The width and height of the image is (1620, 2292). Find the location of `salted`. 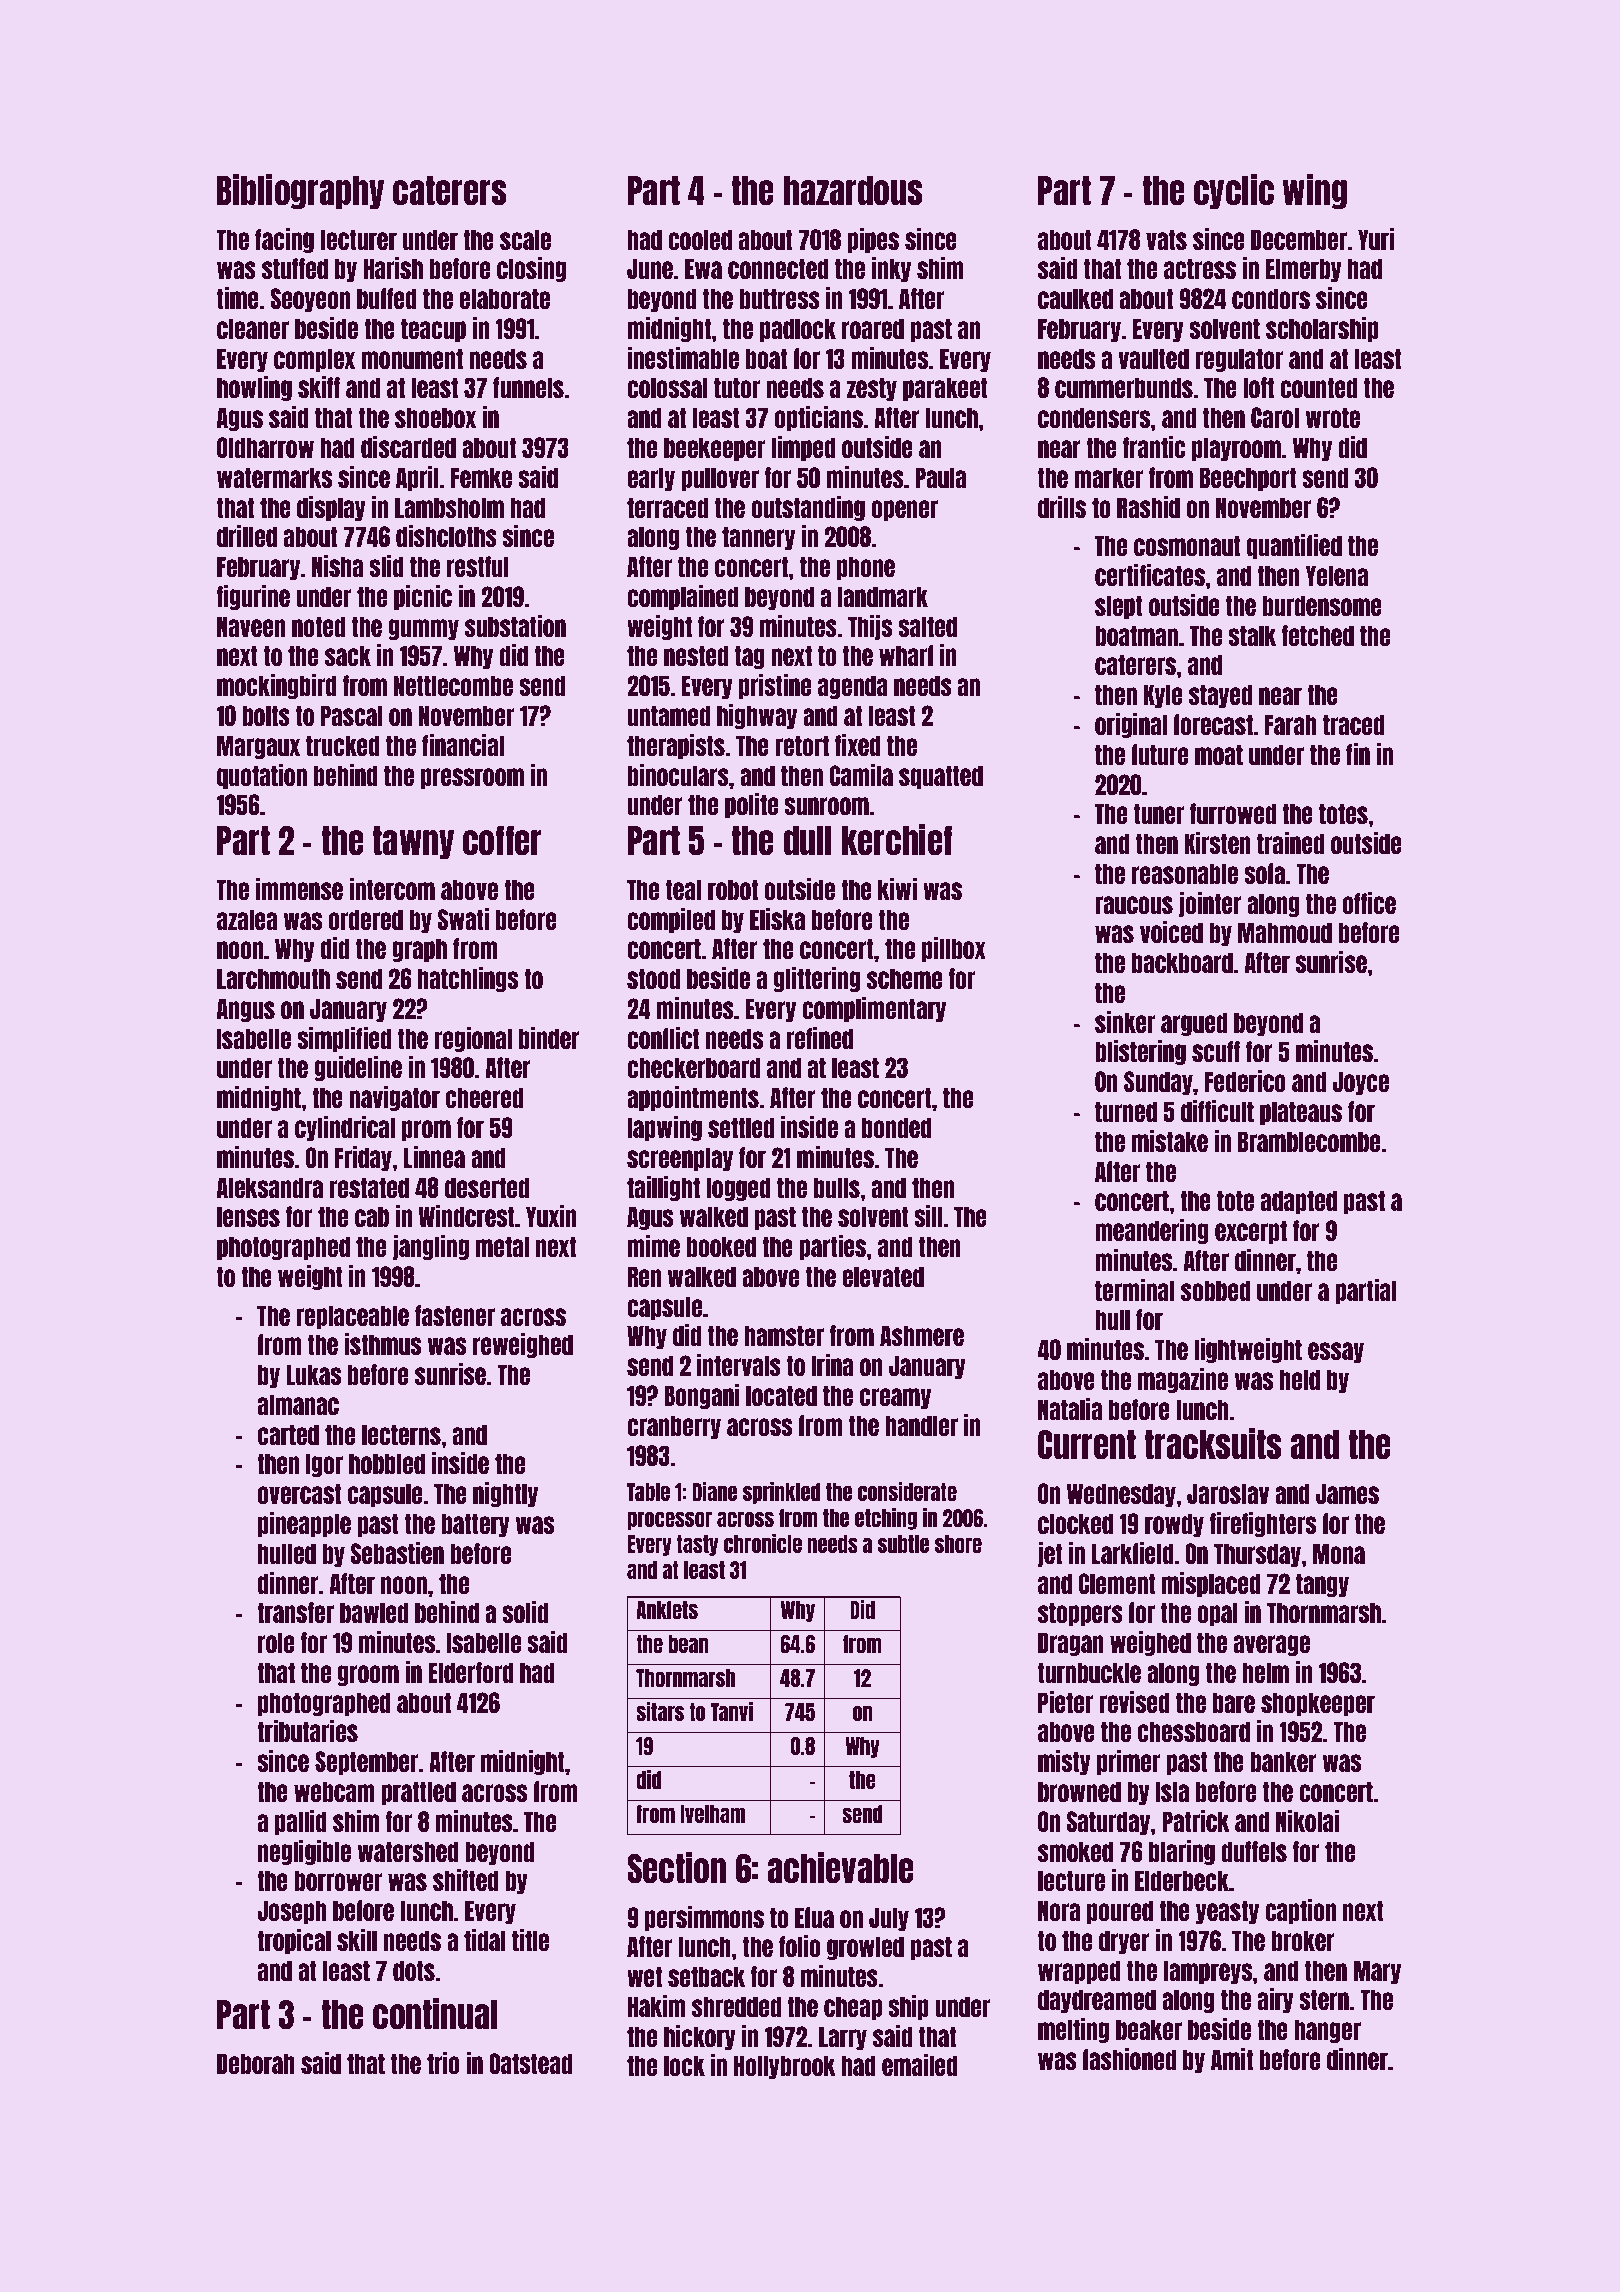

salted is located at coordinates (927, 626).
